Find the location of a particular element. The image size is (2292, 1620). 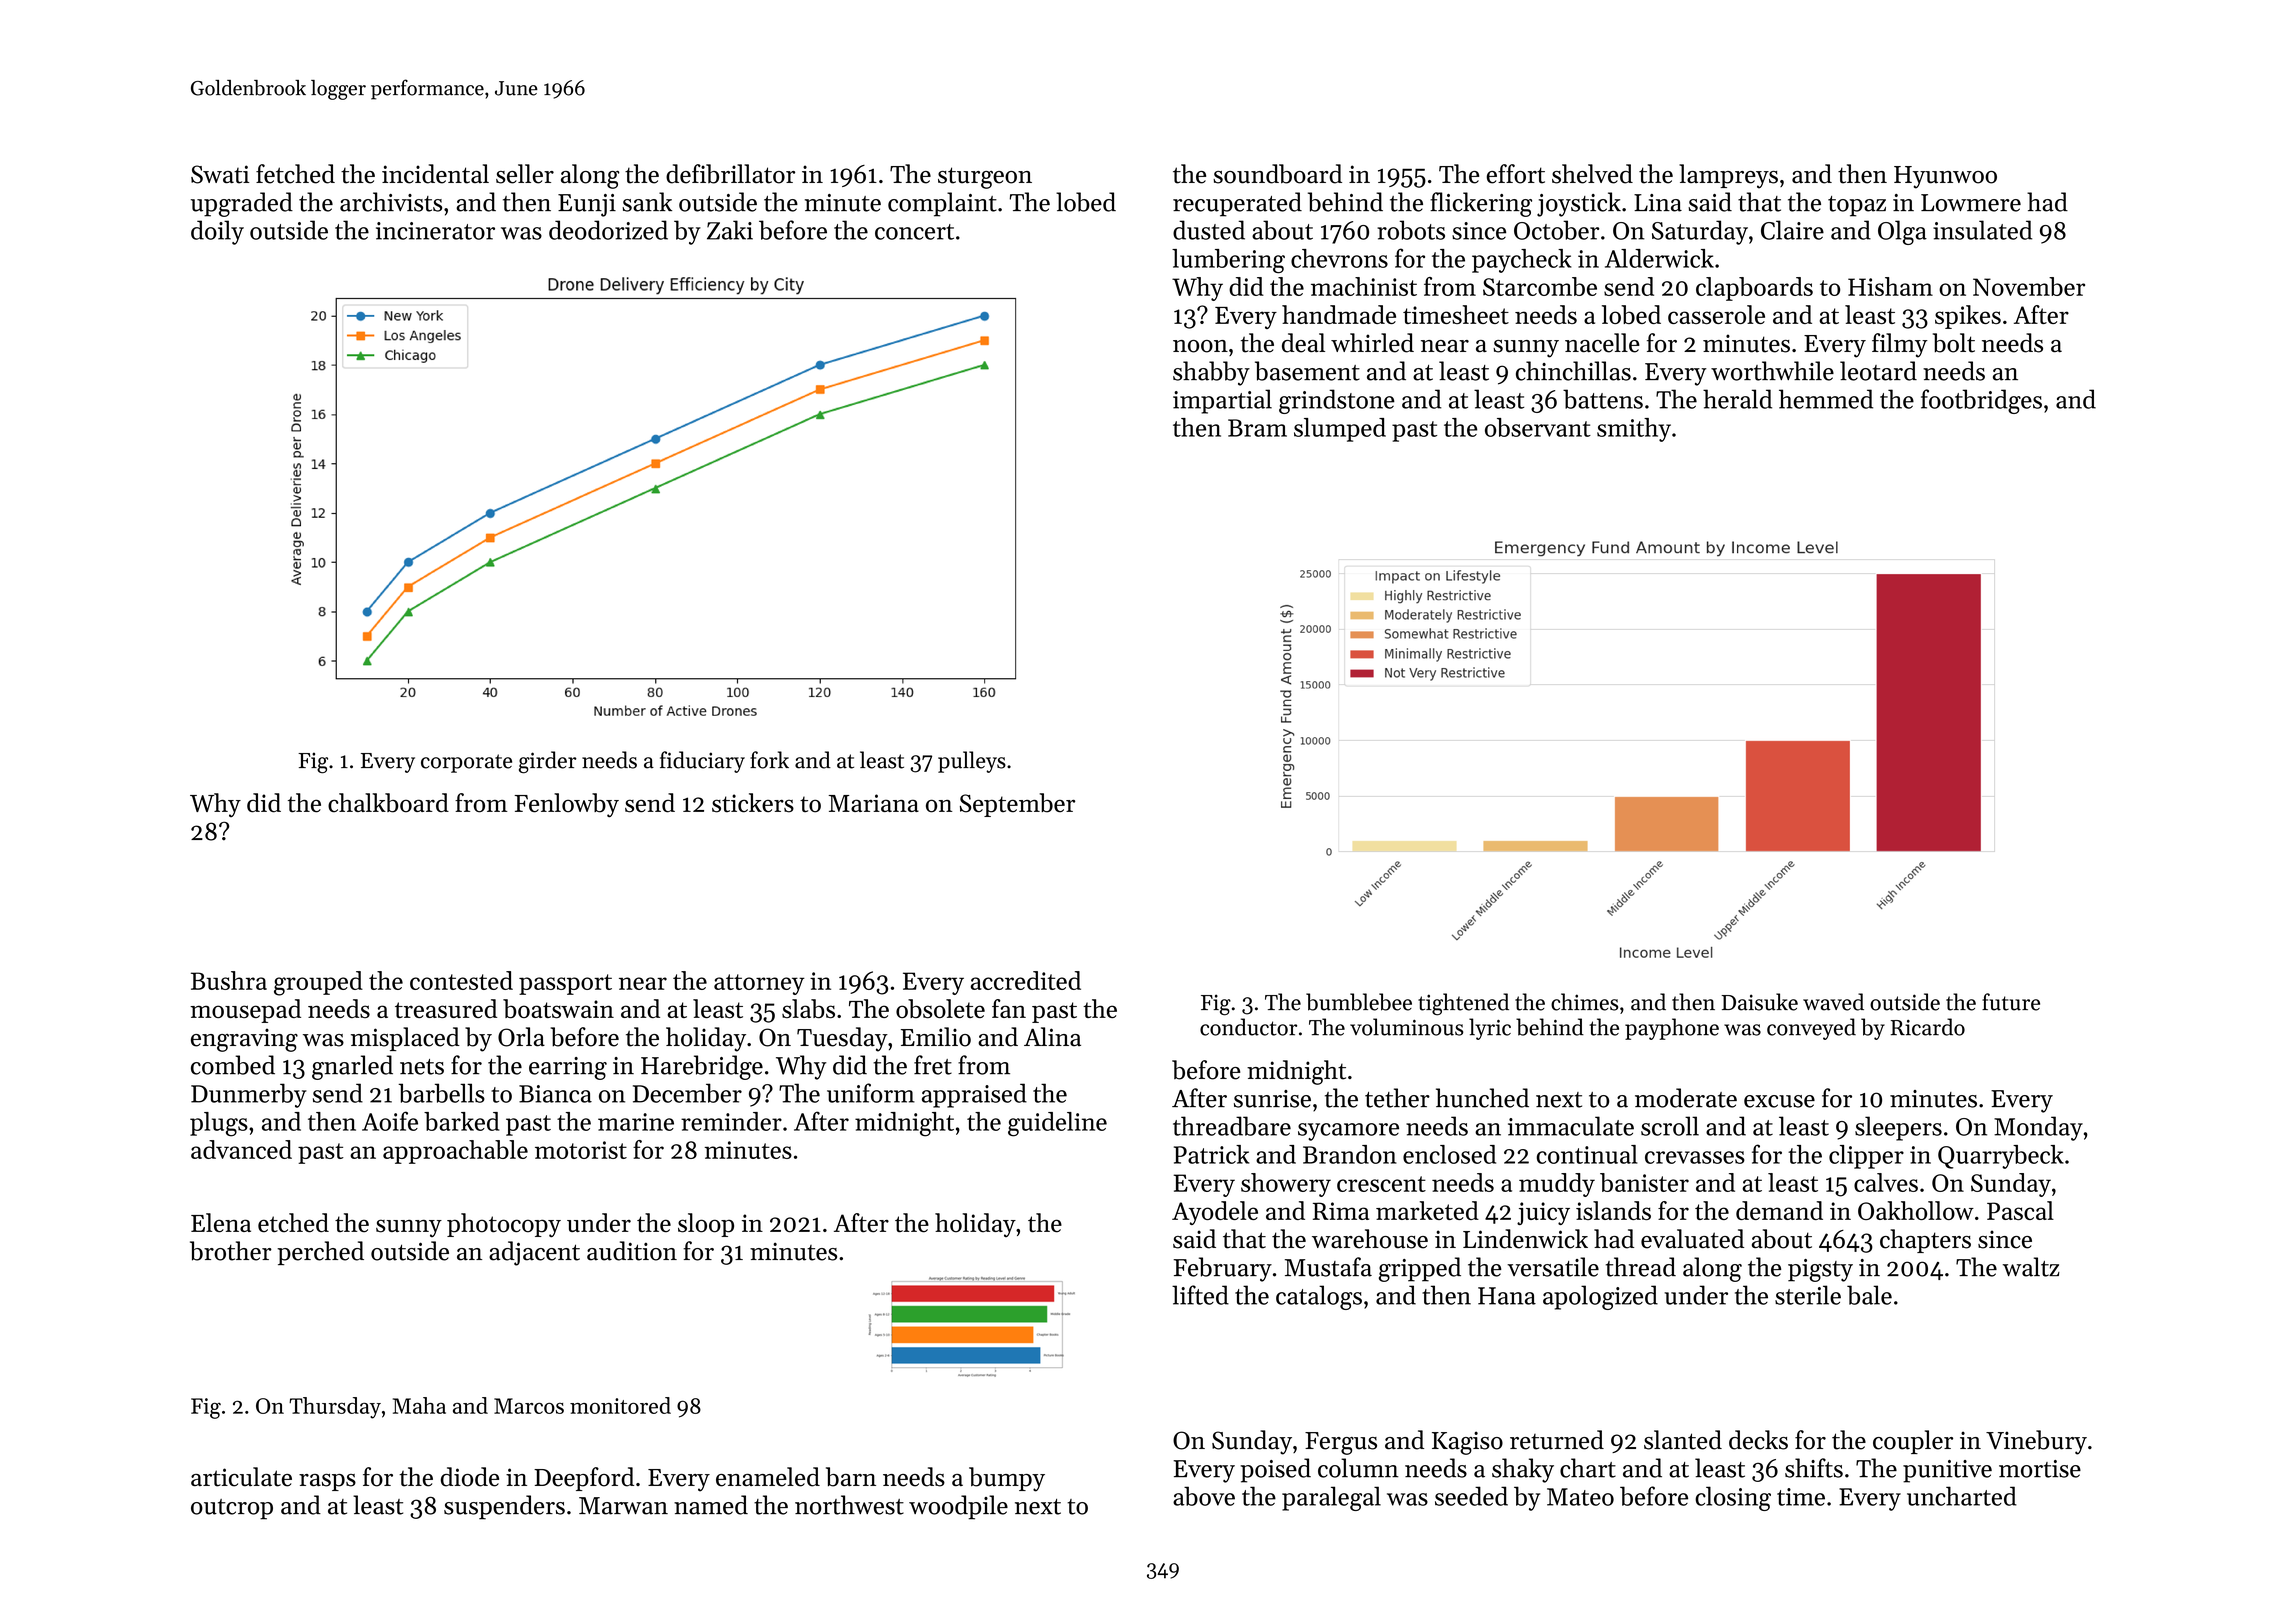

obsolete is located at coordinates (940, 1008).
